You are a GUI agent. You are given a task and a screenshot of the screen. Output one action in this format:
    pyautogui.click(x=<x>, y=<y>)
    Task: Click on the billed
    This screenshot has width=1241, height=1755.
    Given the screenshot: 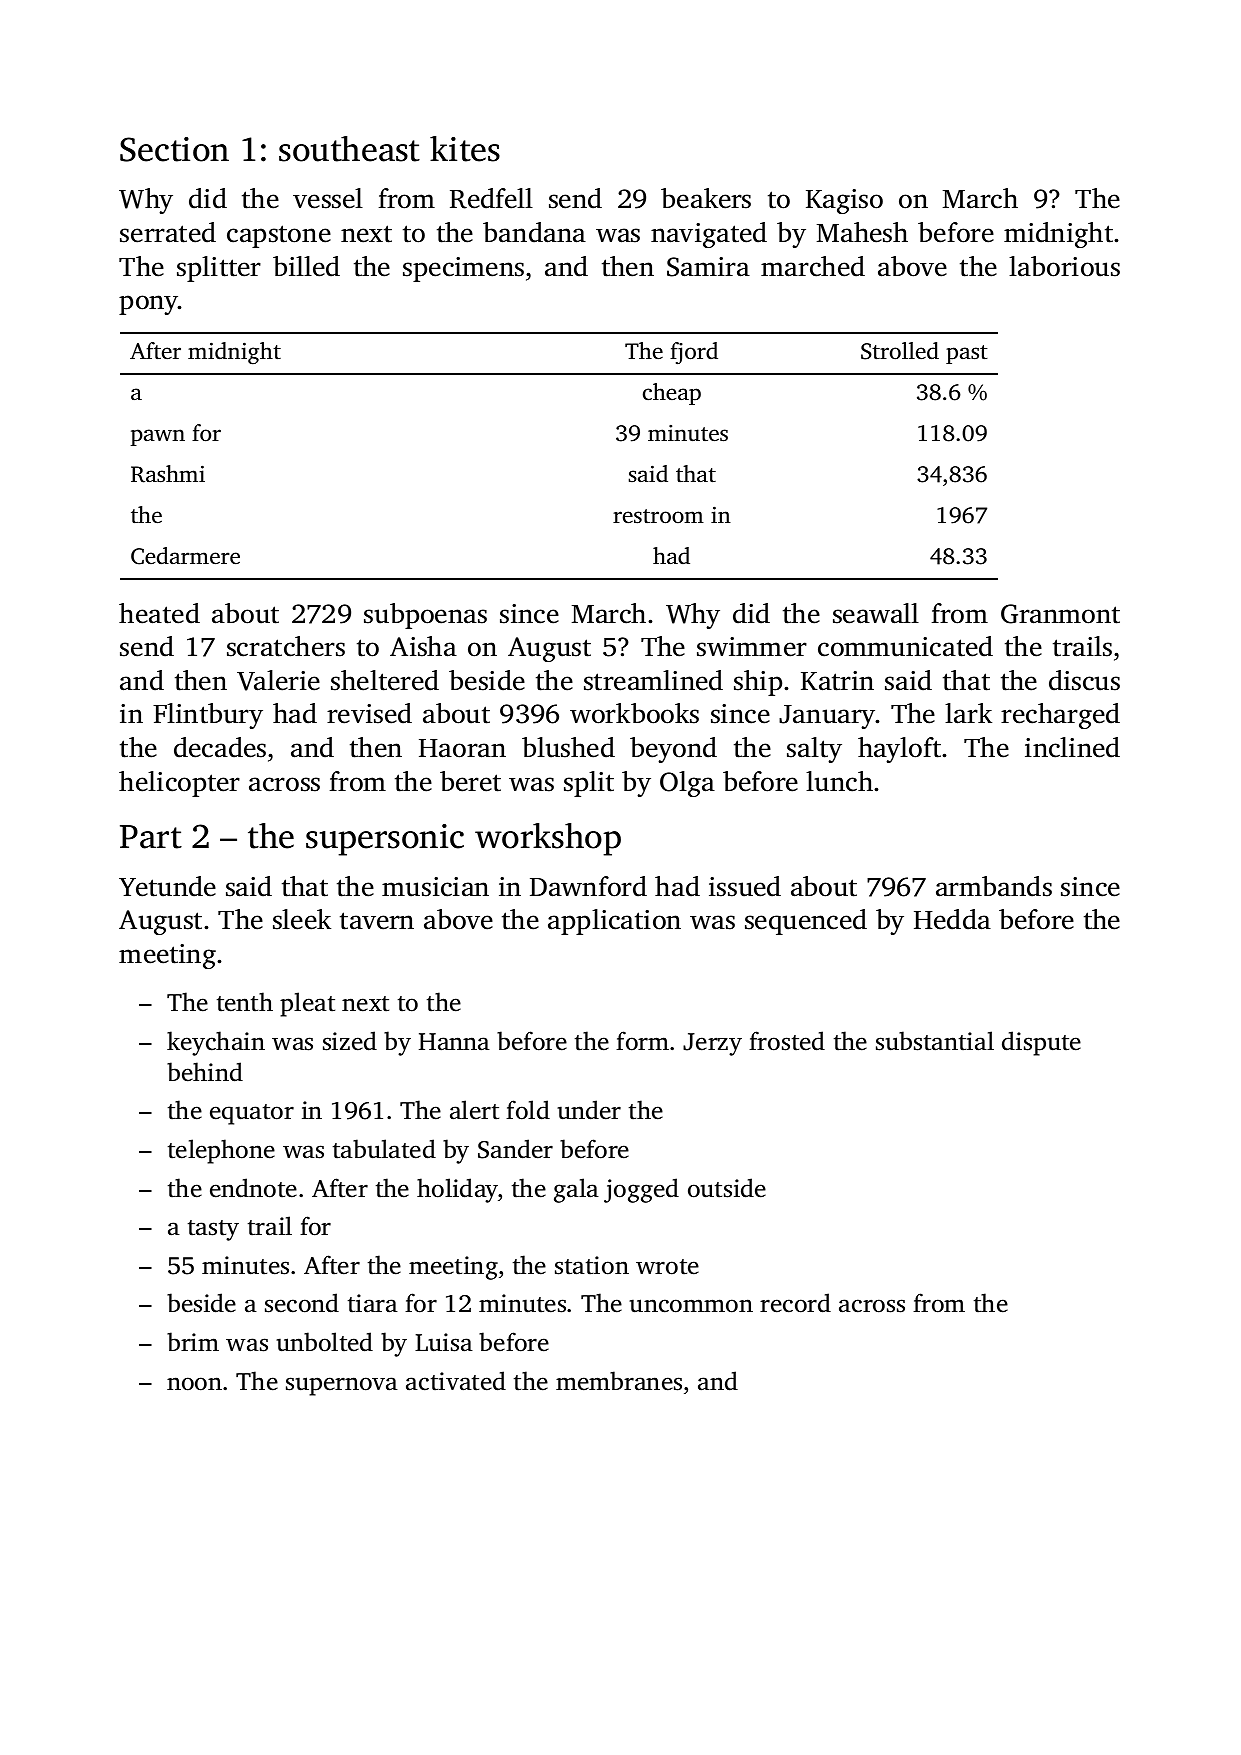 What is the action you would take?
    pyautogui.click(x=306, y=266)
